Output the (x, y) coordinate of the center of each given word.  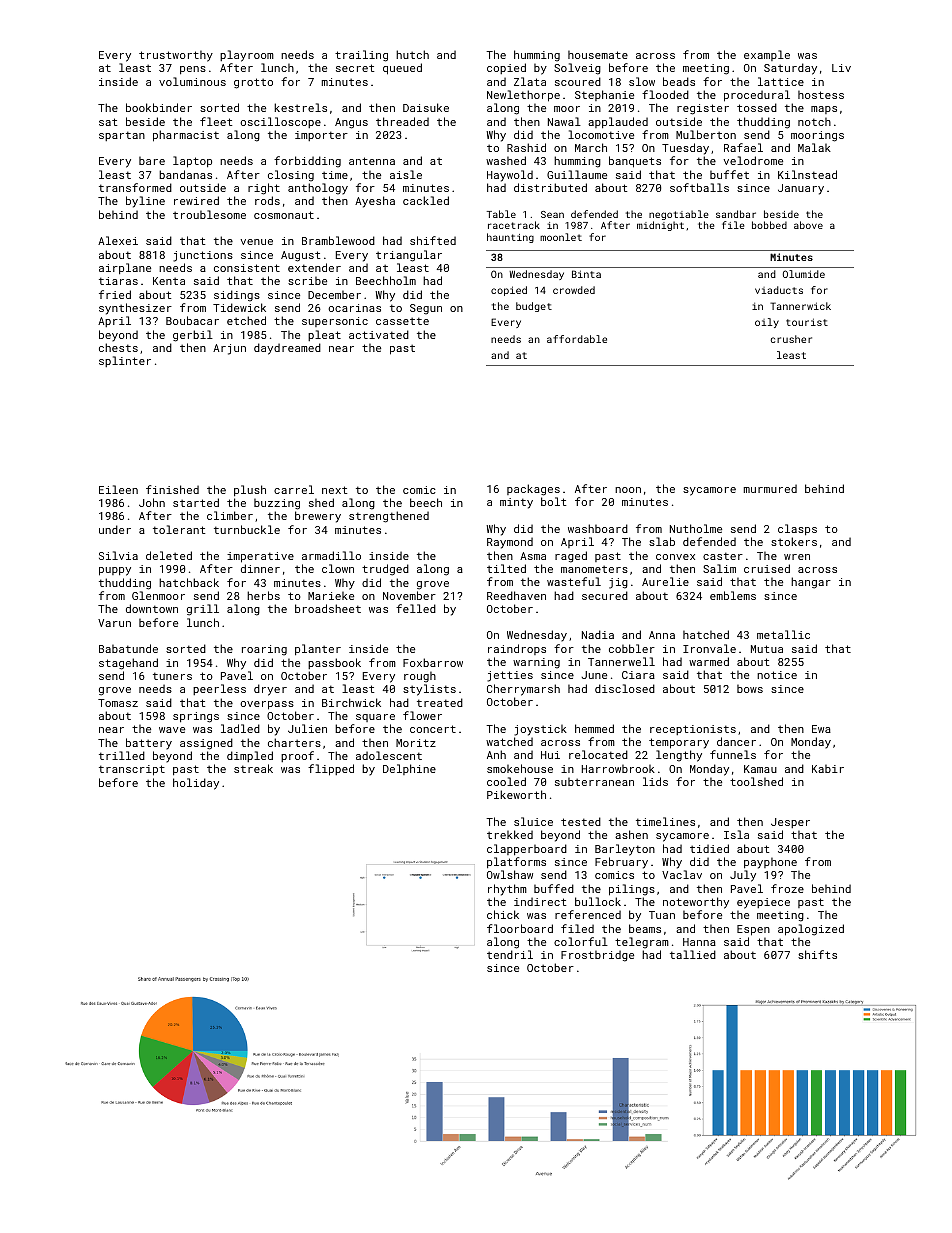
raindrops (517, 649)
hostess (821, 95)
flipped (331, 770)
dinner (260, 568)
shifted (433, 240)
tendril (510, 954)
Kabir (828, 769)
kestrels (300, 107)
